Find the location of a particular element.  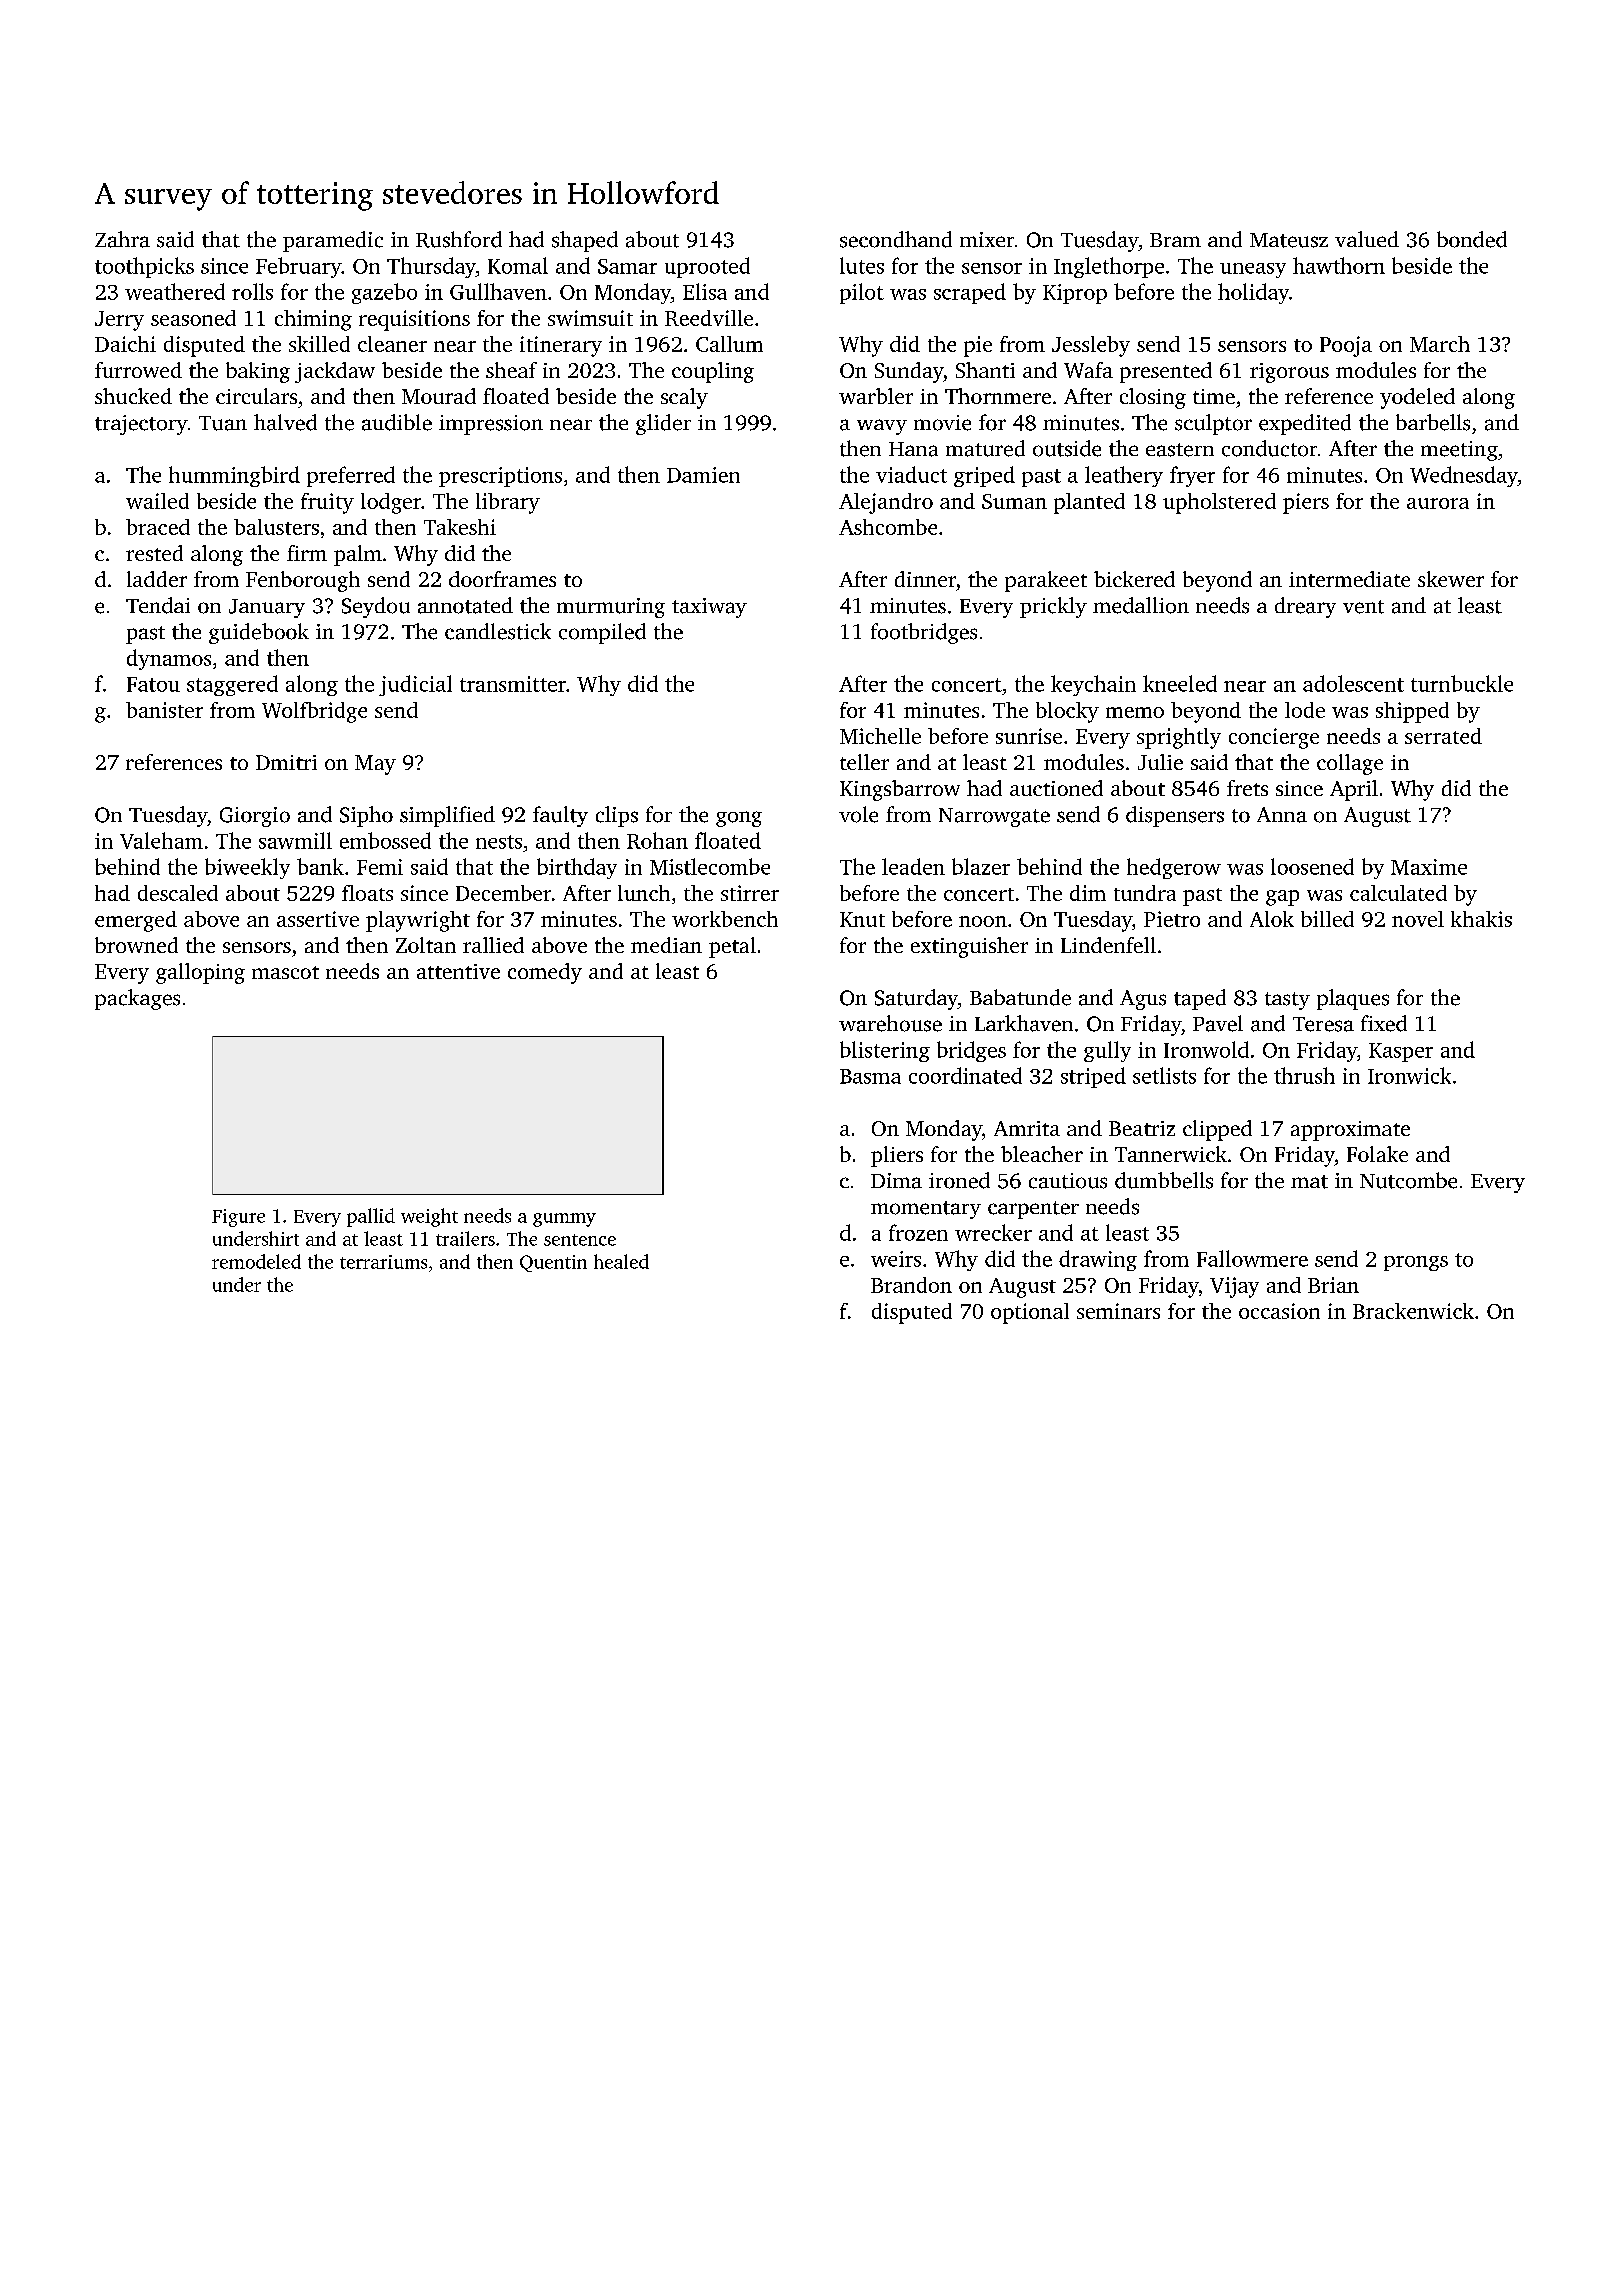

Tannerwick is located at coordinates (1171, 1154).
